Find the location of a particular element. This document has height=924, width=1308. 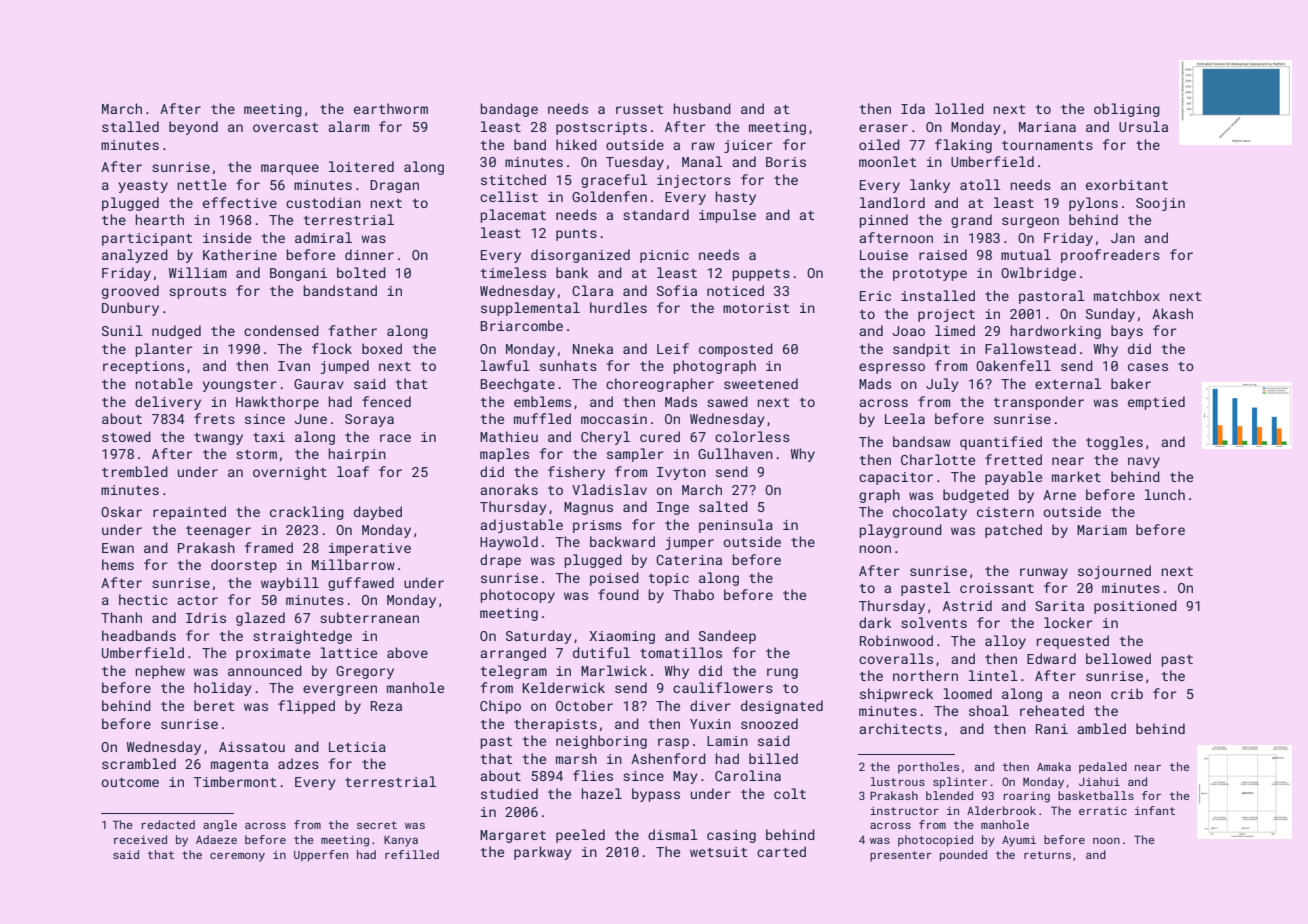

custodian is located at coordinates (323, 202).
